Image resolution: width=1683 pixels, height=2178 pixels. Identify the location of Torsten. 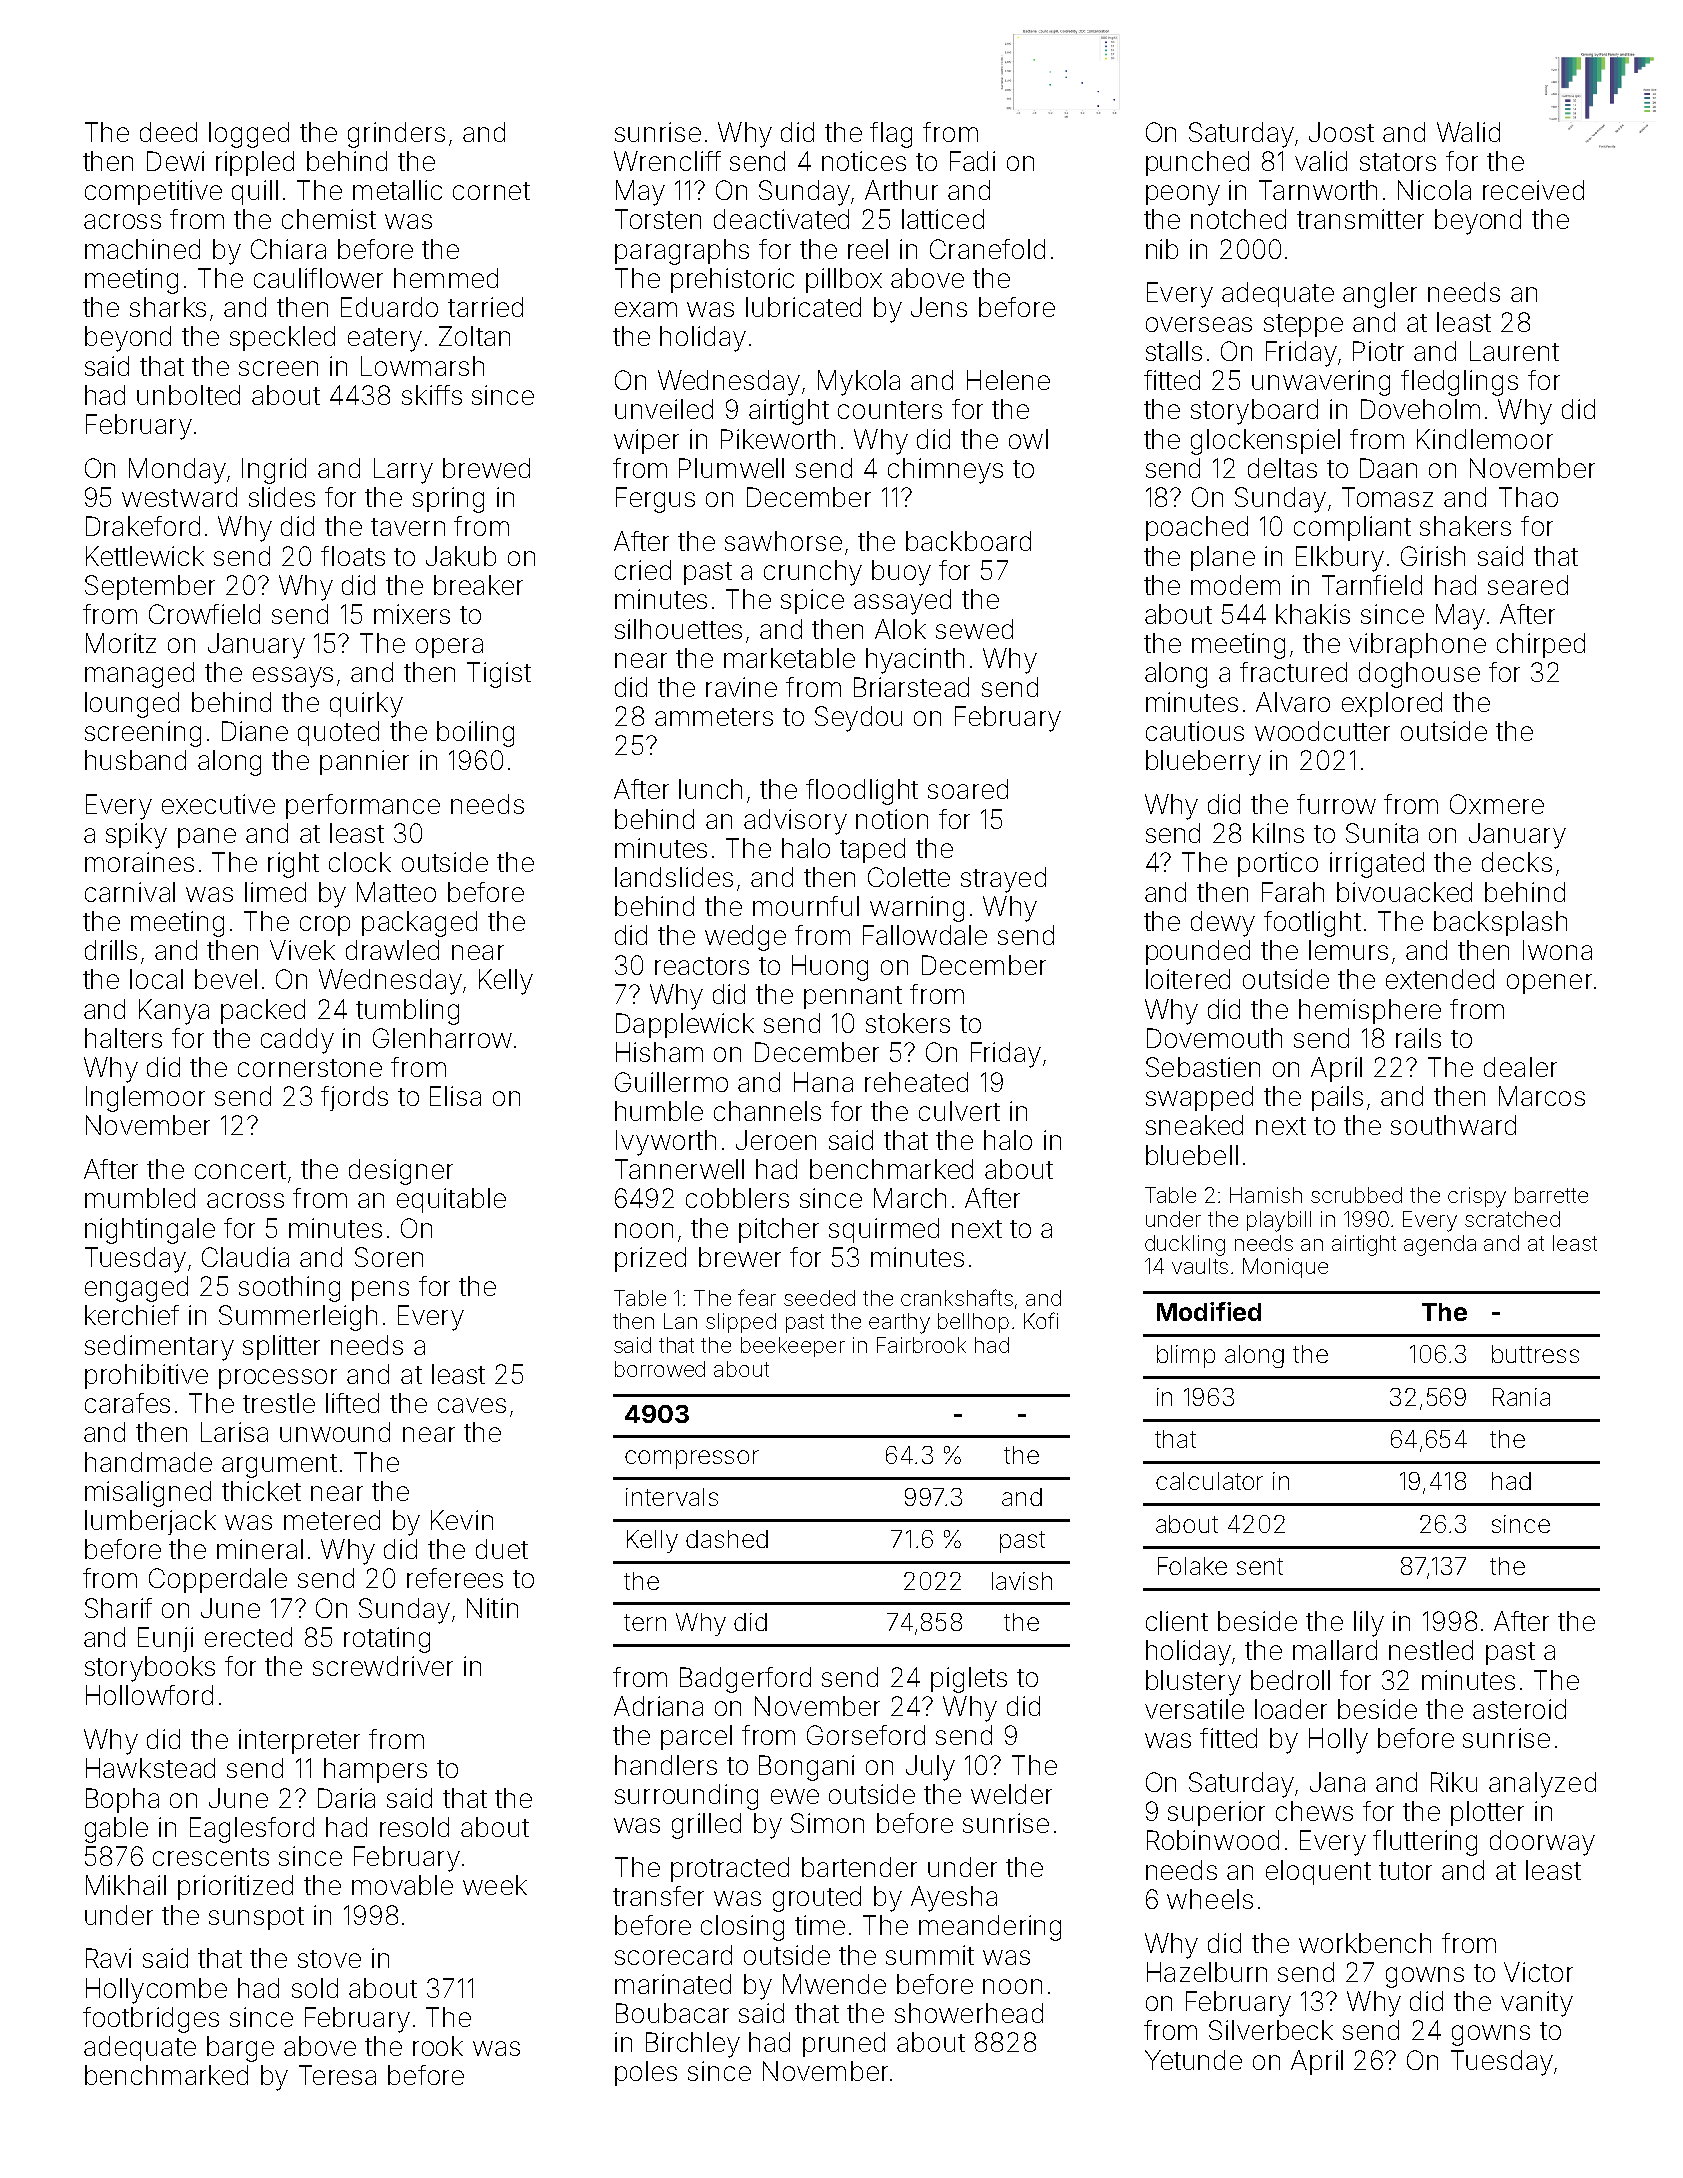
(658, 219).
